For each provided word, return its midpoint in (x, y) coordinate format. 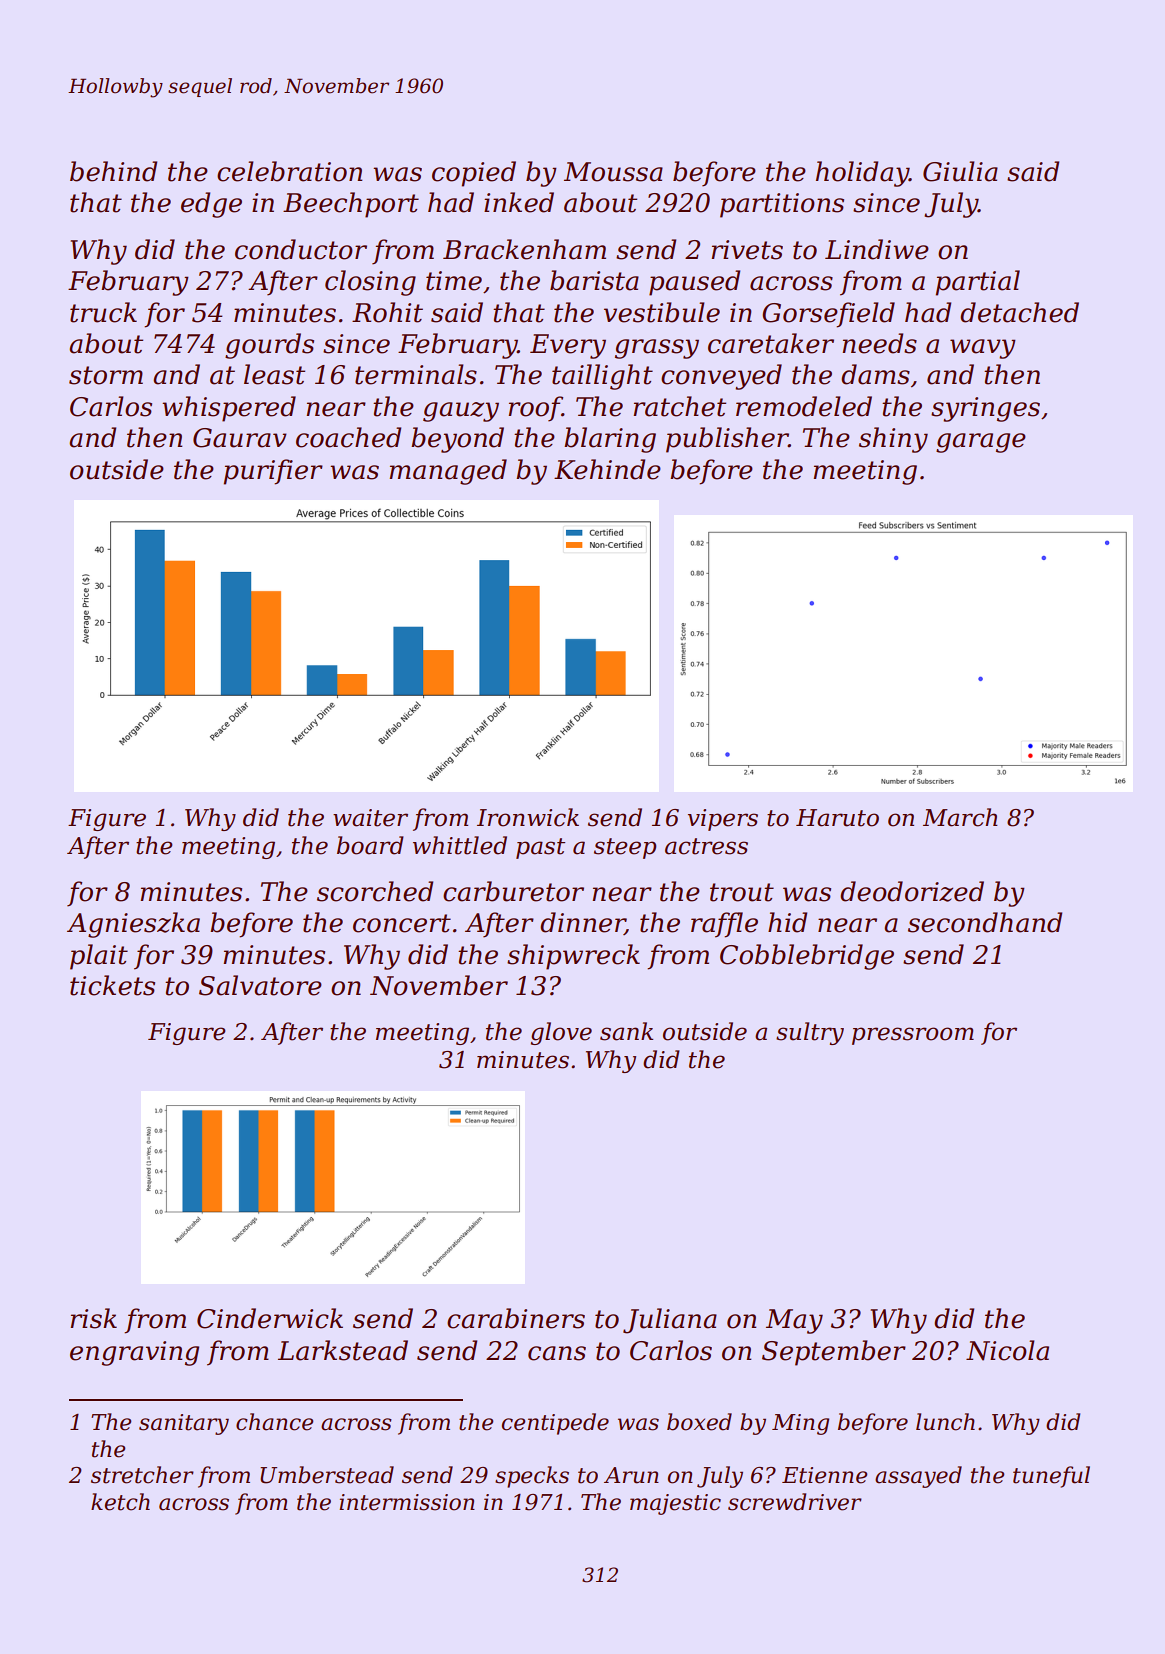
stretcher (142, 1475)
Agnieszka (133, 925)
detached (1019, 312)
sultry (810, 1033)
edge (211, 205)
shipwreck (573, 957)
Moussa (613, 172)
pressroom (913, 1036)
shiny (893, 440)
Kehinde (607, 469)
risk (93, 1318)
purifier (273, 472)
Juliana (670, 1321)
